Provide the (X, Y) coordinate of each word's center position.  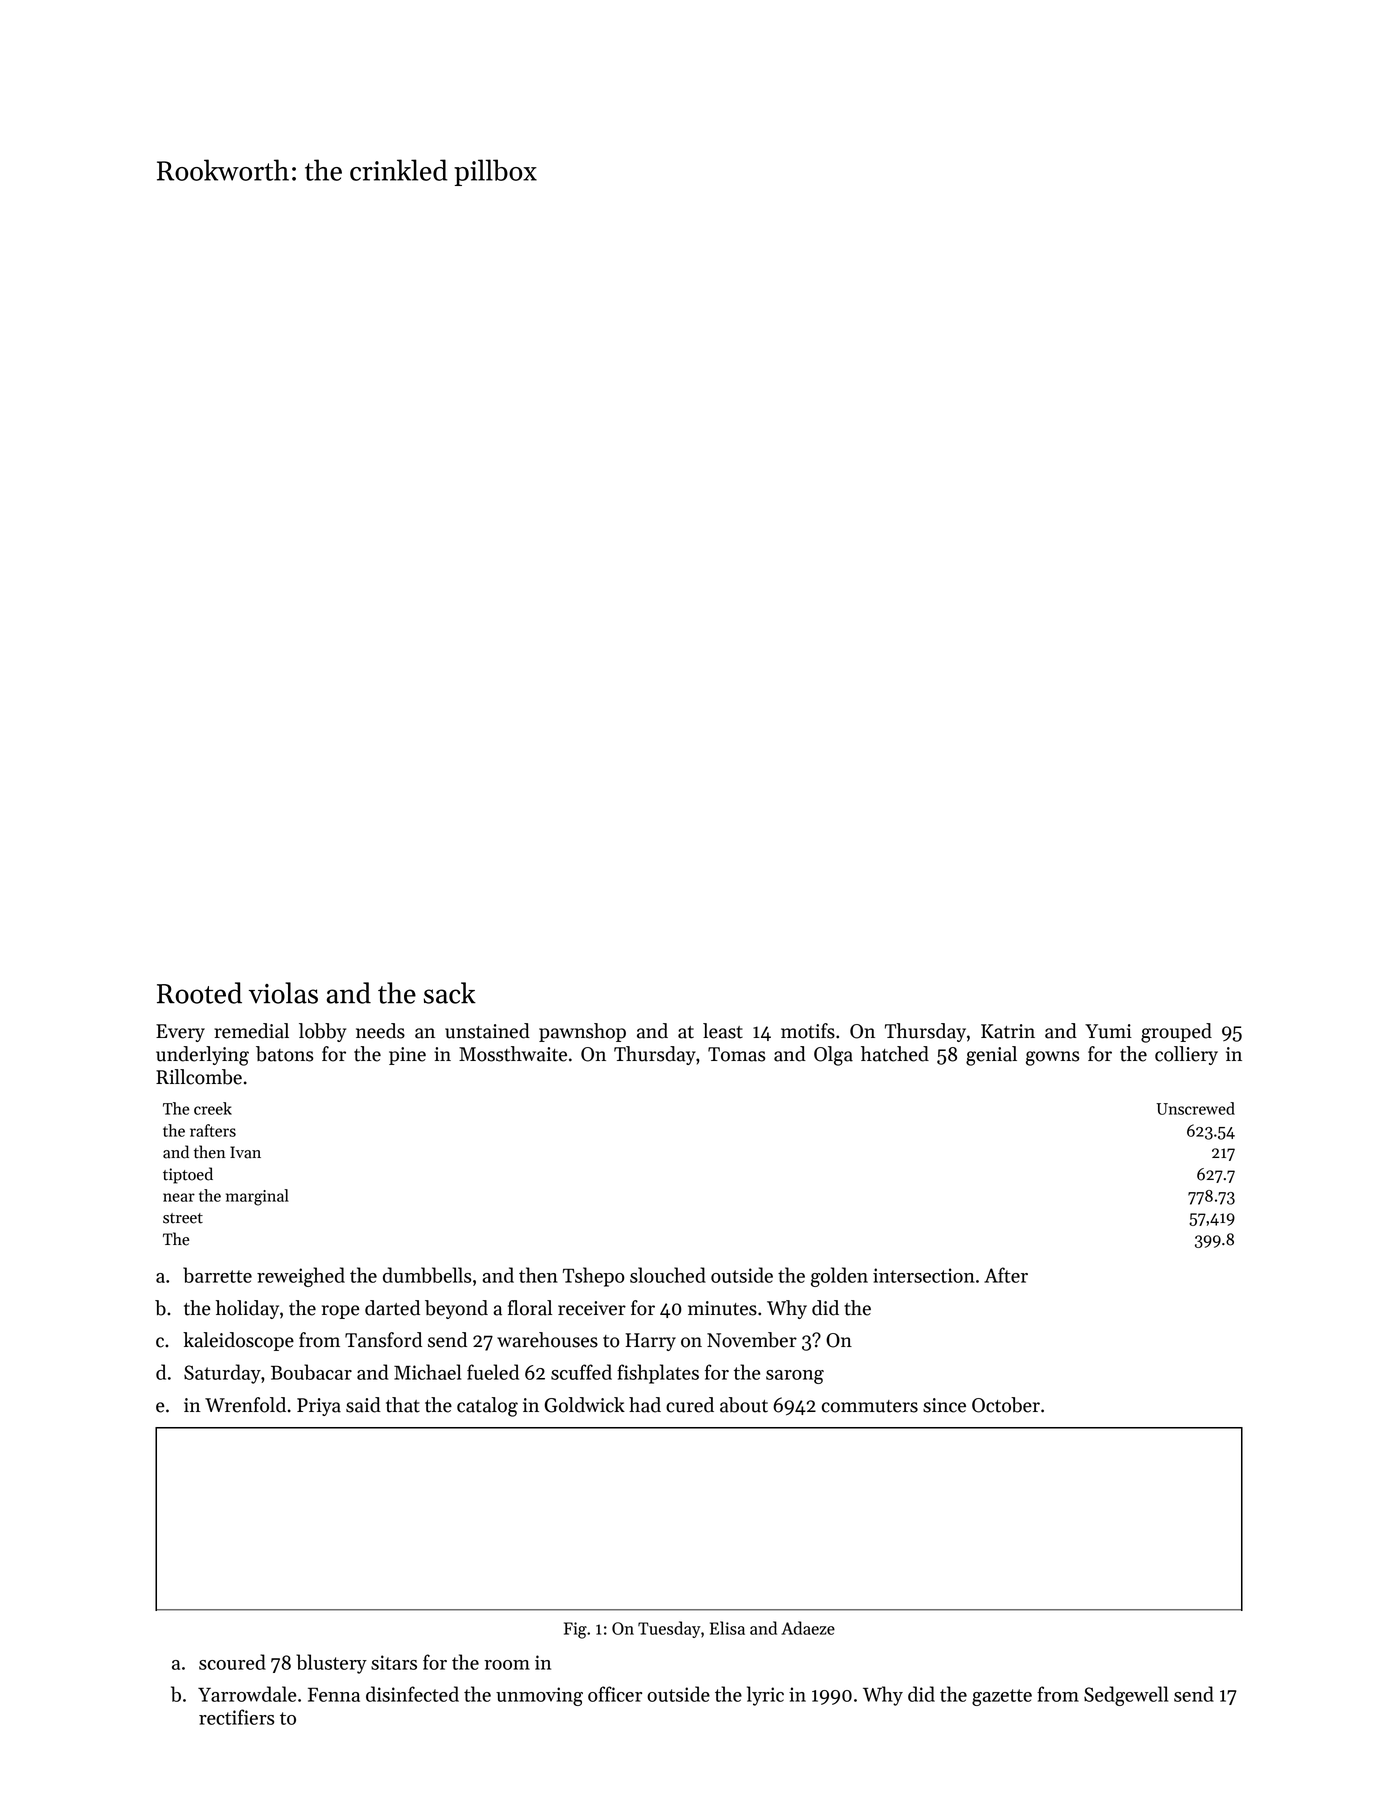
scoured (232, 1662)
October (1006, 1405)
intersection (924, 1275)
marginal (257, 1197)
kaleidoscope (238, 1341)
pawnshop (582, 1032)
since (944, 1405)
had (645, 1405)
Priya (319, 1407)
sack (450, 993)
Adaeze (808, 1628)
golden (839, 1277)
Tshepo (594, 1277)
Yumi (1108, 1031)
